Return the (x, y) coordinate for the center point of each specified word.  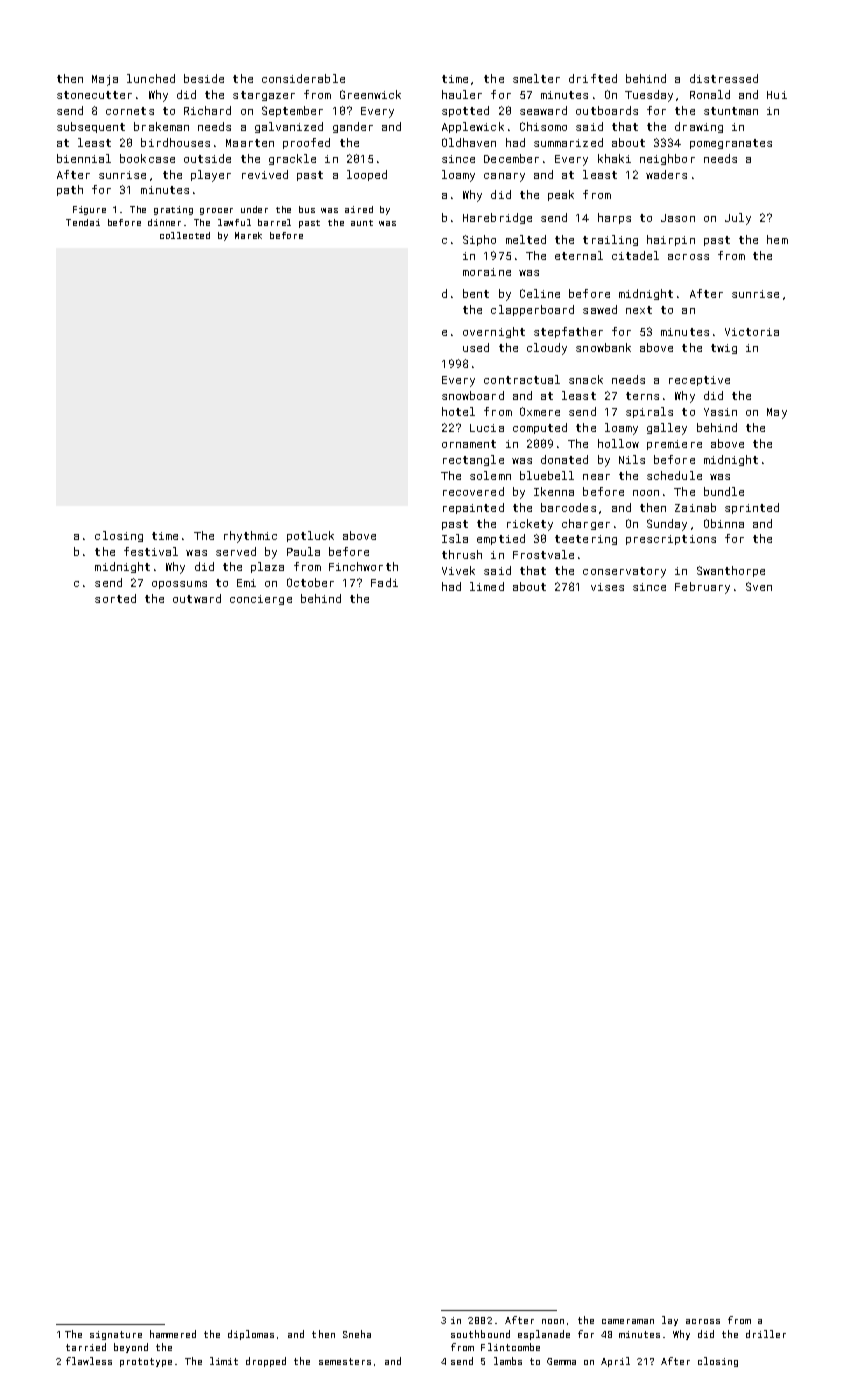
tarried (86, 1347)
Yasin (720, 412)
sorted (115, 598)
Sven (759, 586)
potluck (310, 536)
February (702, 588)
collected (185, 235)
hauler (462, 94)
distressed (724, 78)
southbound (480, 1334)
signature (116, 1335)
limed (487, 586)
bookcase (147, 158)
